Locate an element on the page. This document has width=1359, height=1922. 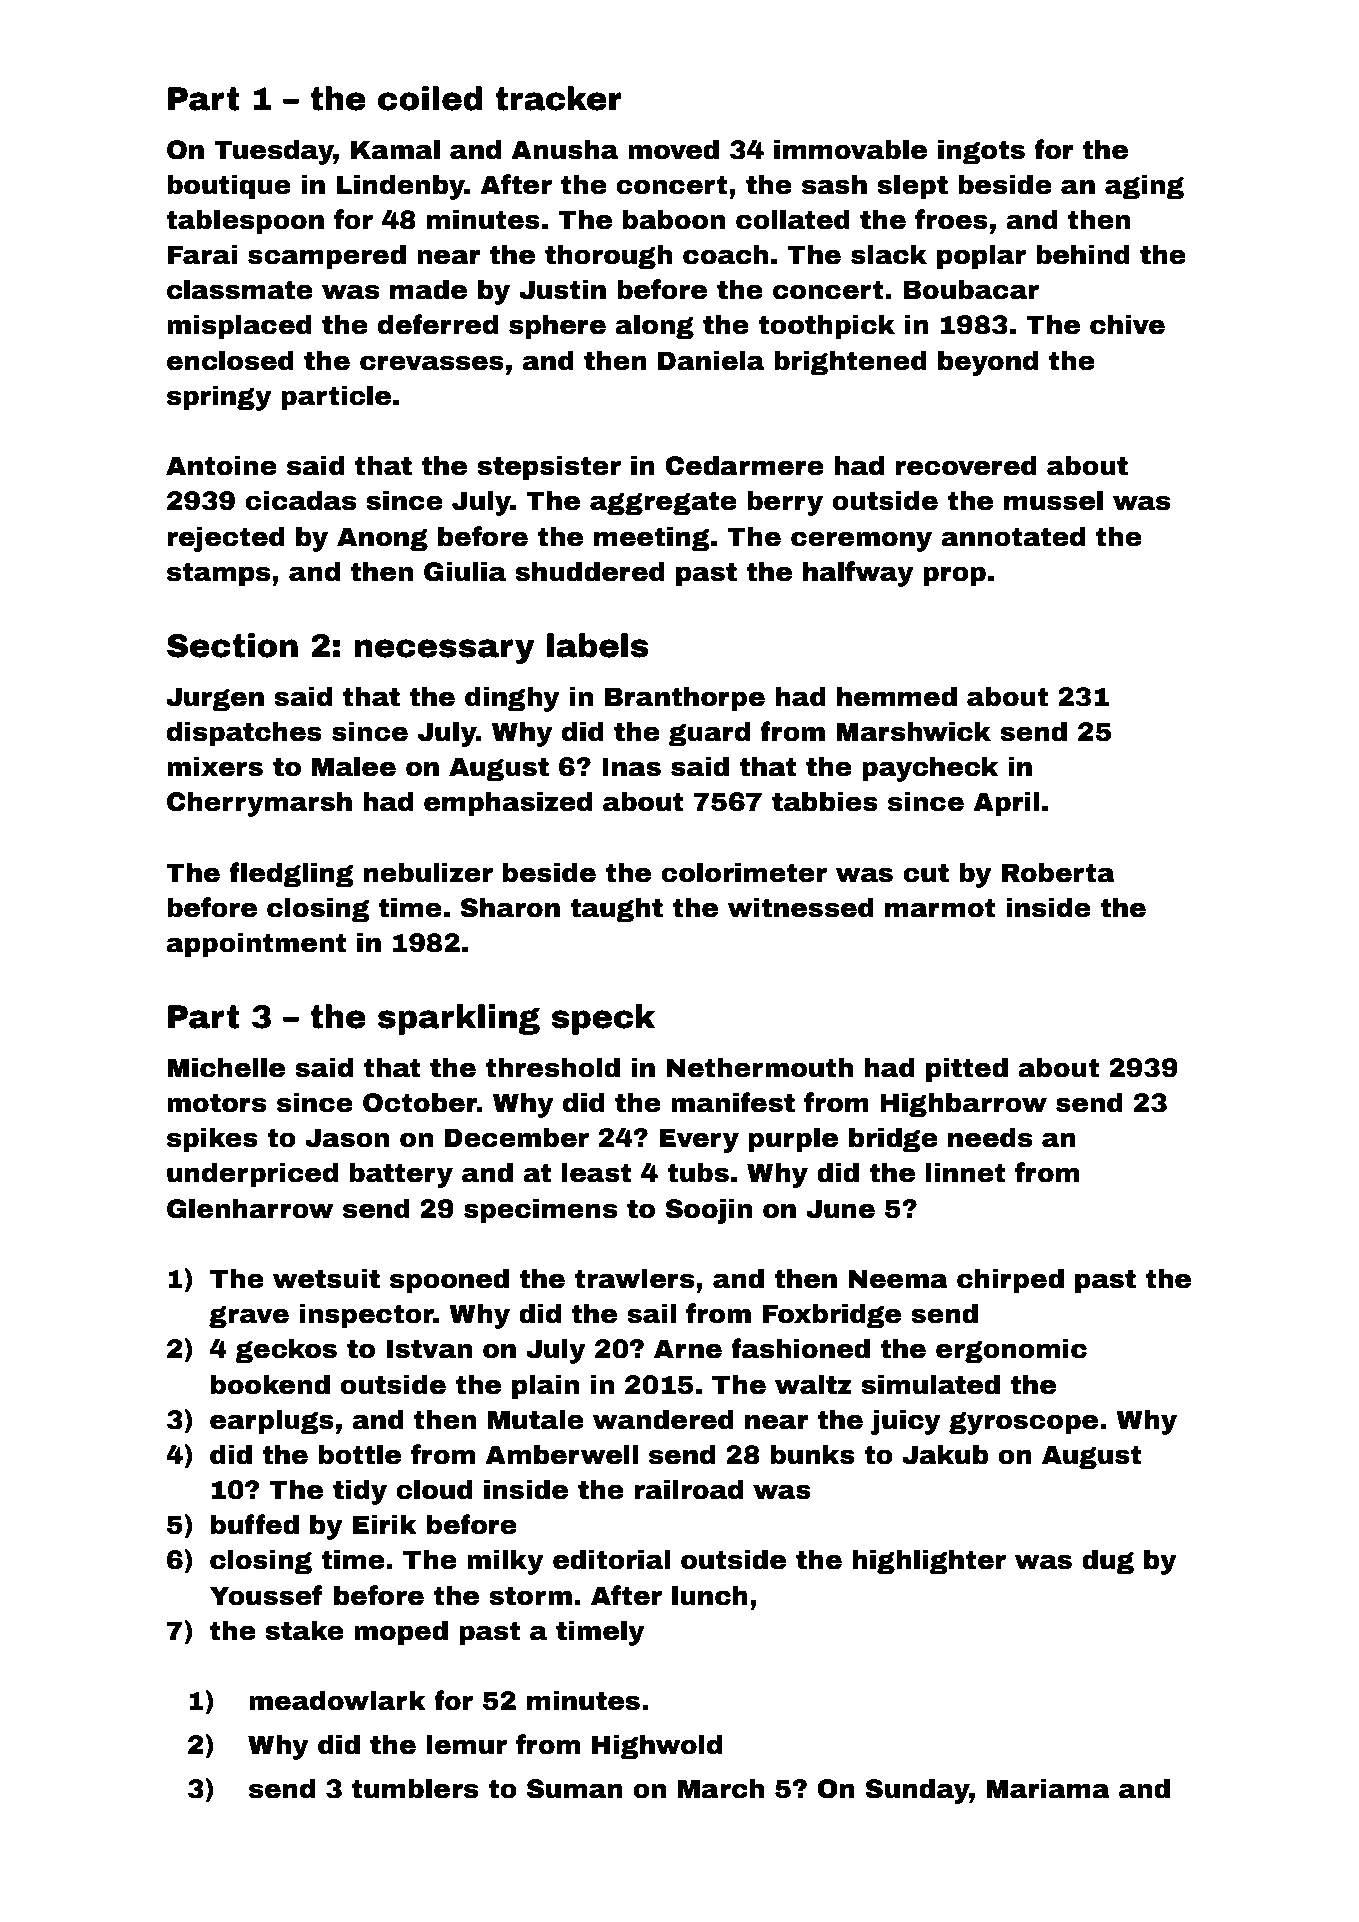
slack is located at coordinates (889, 254).
